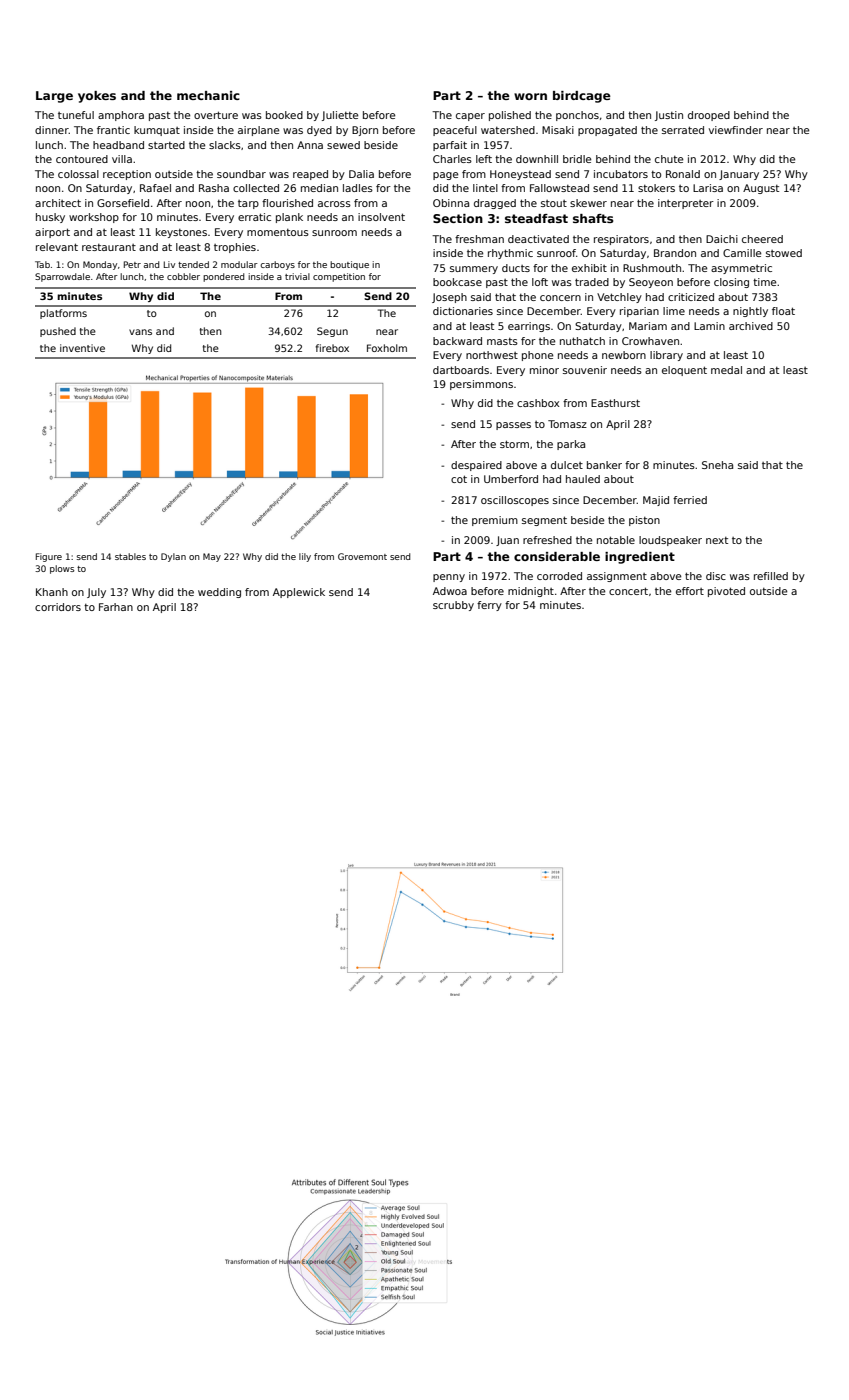  What do you see at coordinates (531, 592) in the screenshot?
I see `midnight` at bounding box center [531, 592].
